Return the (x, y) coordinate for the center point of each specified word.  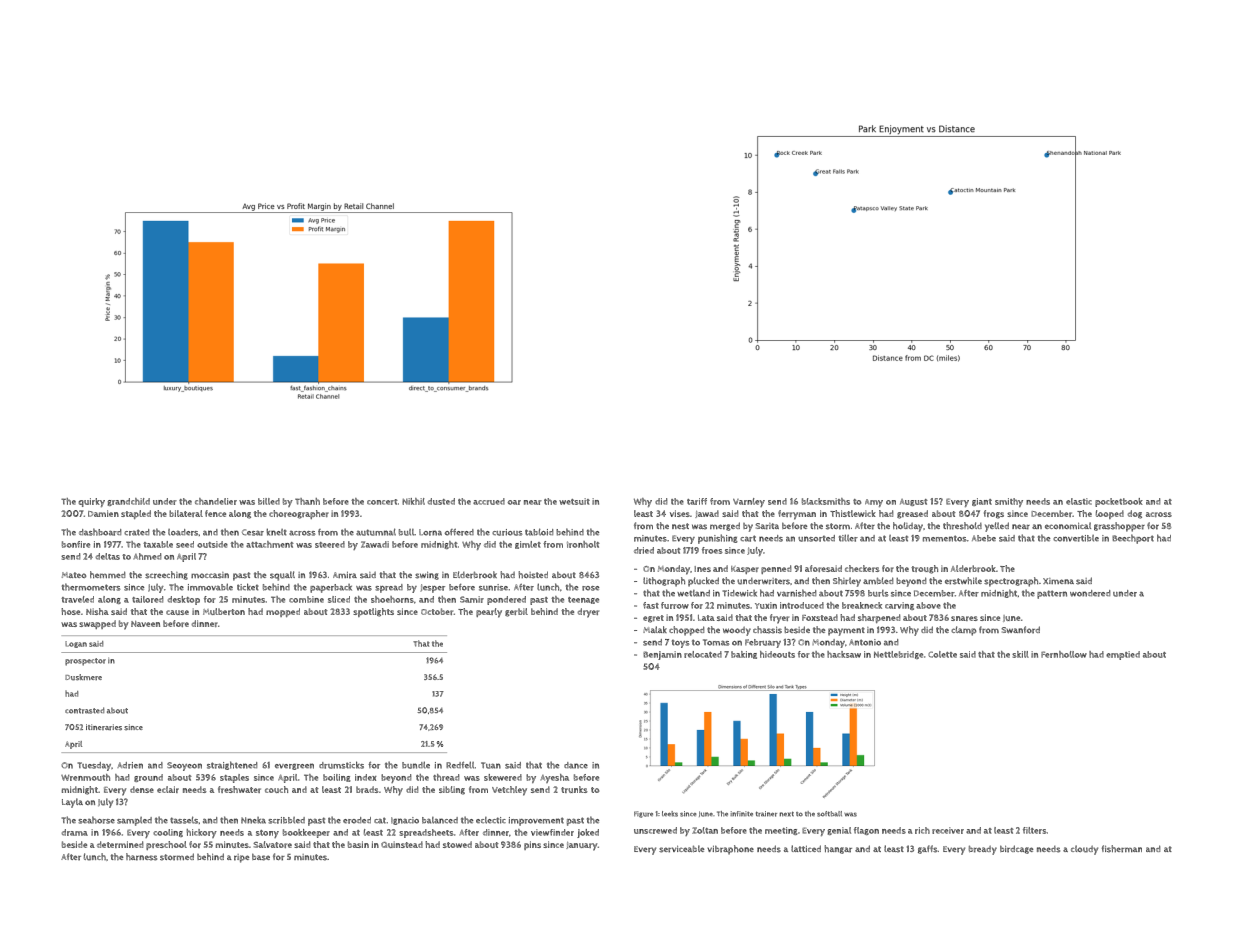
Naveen (145, 624)
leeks (670, 814)
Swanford (1020, 630)
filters (1035, 830)
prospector (85, 662)
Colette (942, 654)
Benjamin (662, 655)
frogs (994, 514)
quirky (92, 502)
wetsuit (574, 501)
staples (234, 778)
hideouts (777, 654)
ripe (241, 858)
